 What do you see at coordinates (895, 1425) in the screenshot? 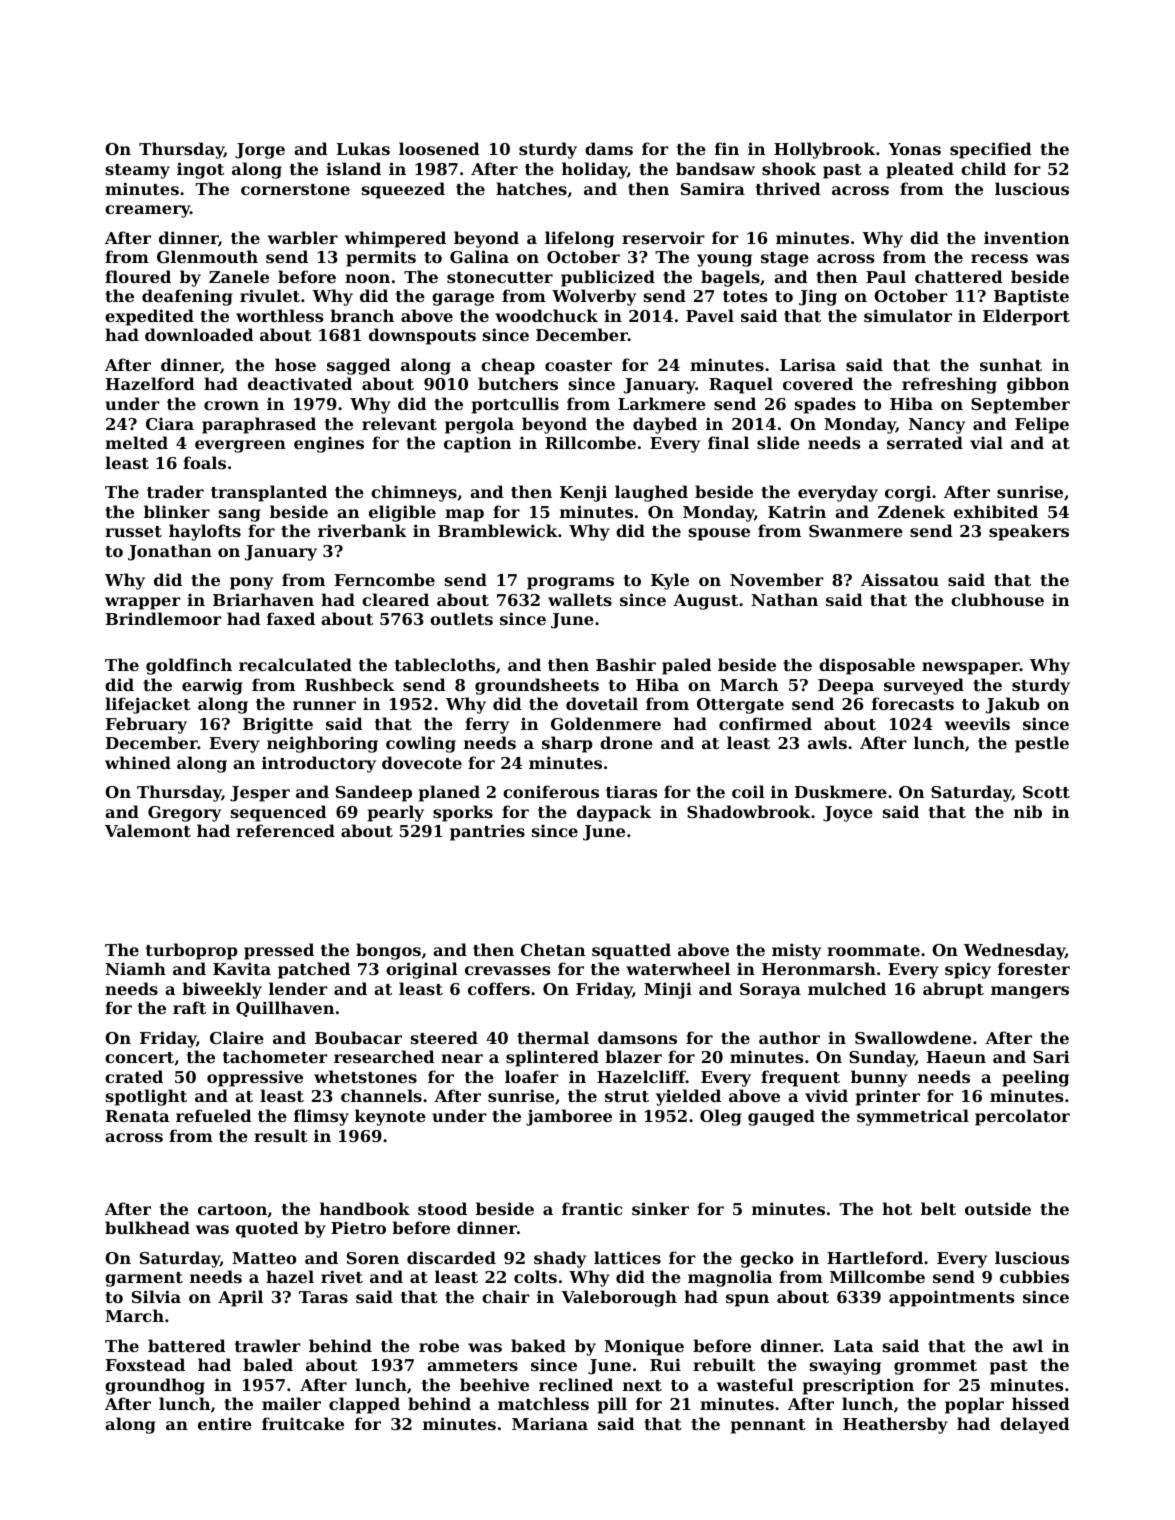
I see `Heathersby` at bounding box center [895, 1425].
